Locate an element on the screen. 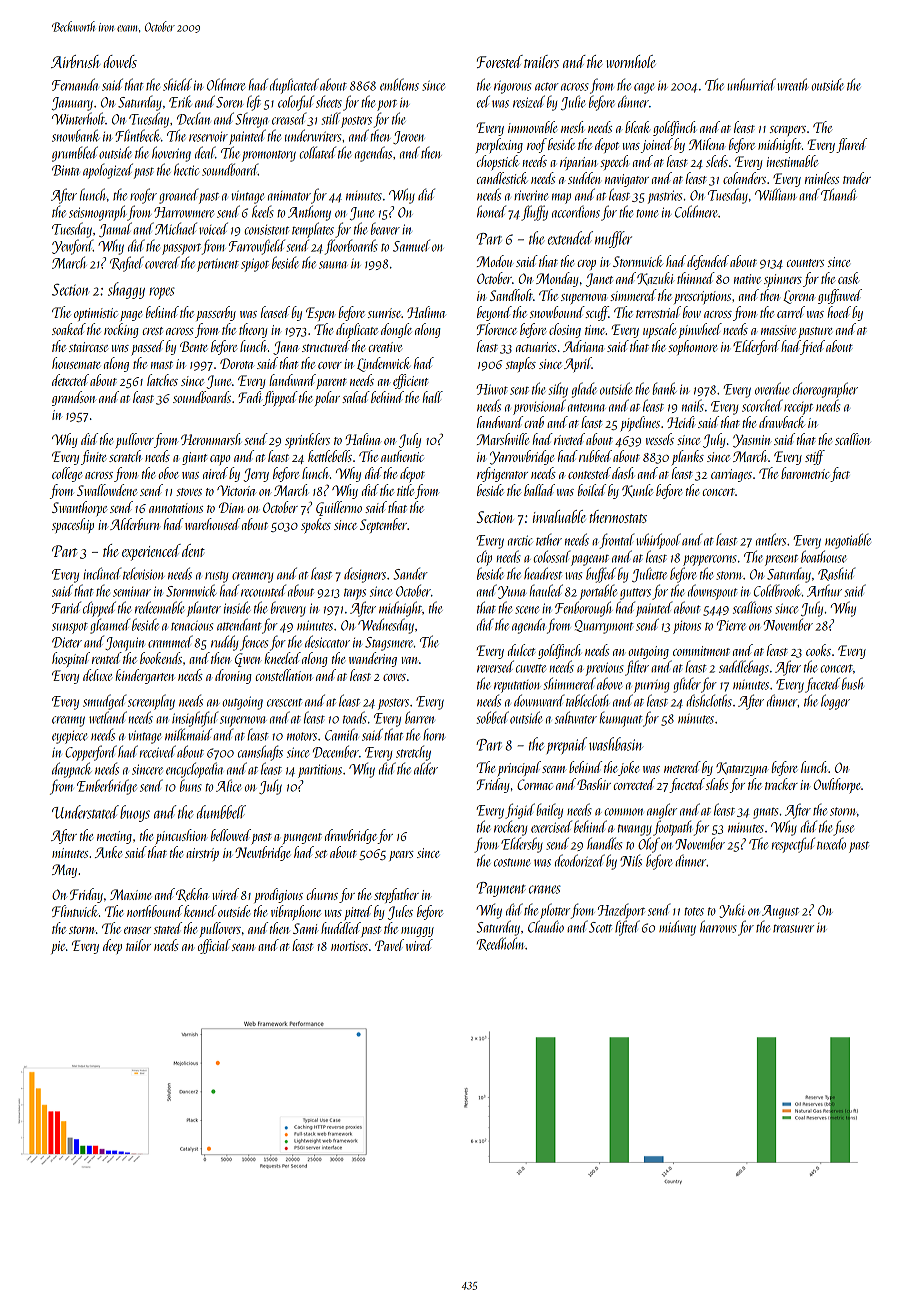  passed is located at coordinates (148, 347).
